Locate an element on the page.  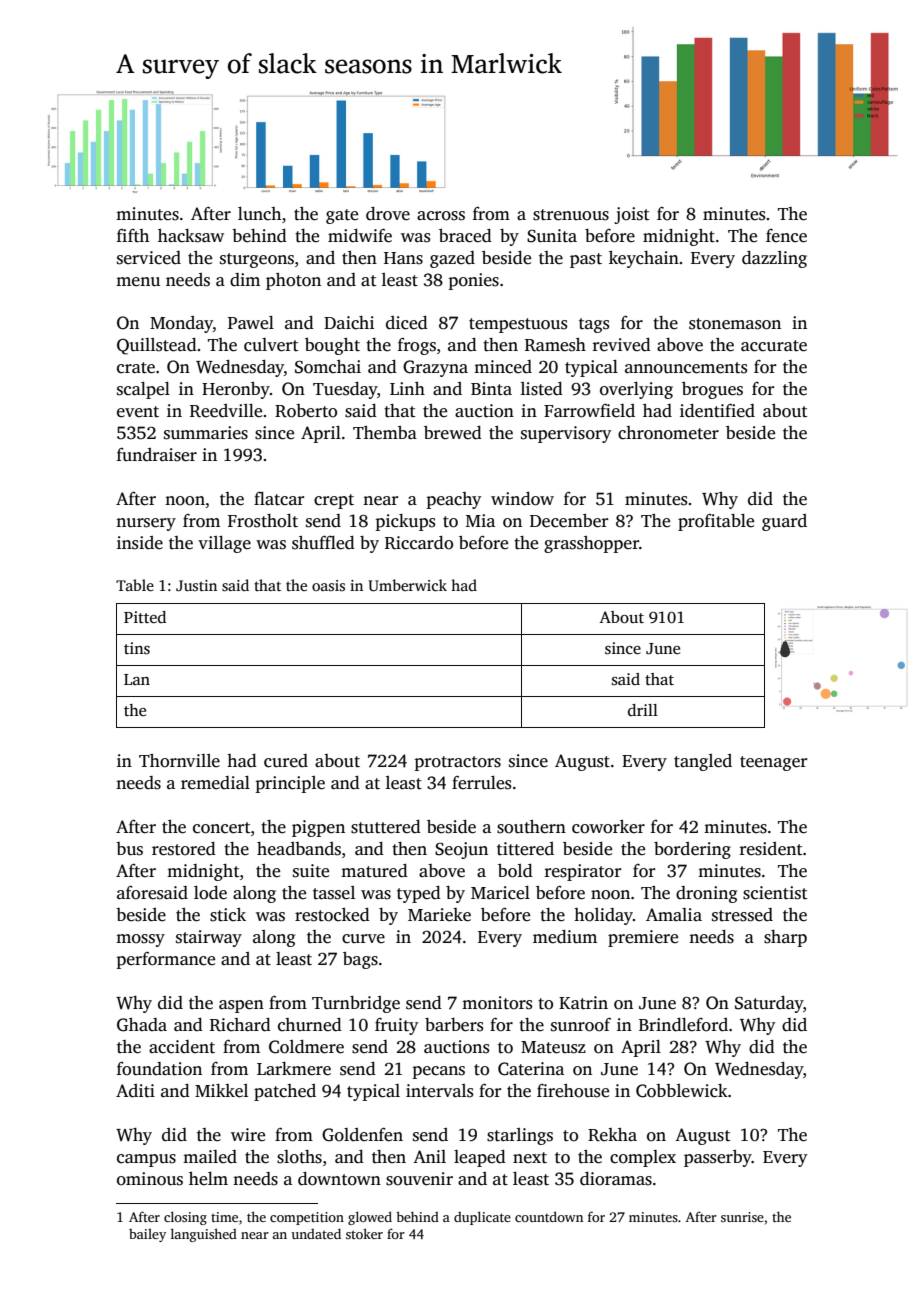
braced is located at coordinates (465, 236).
